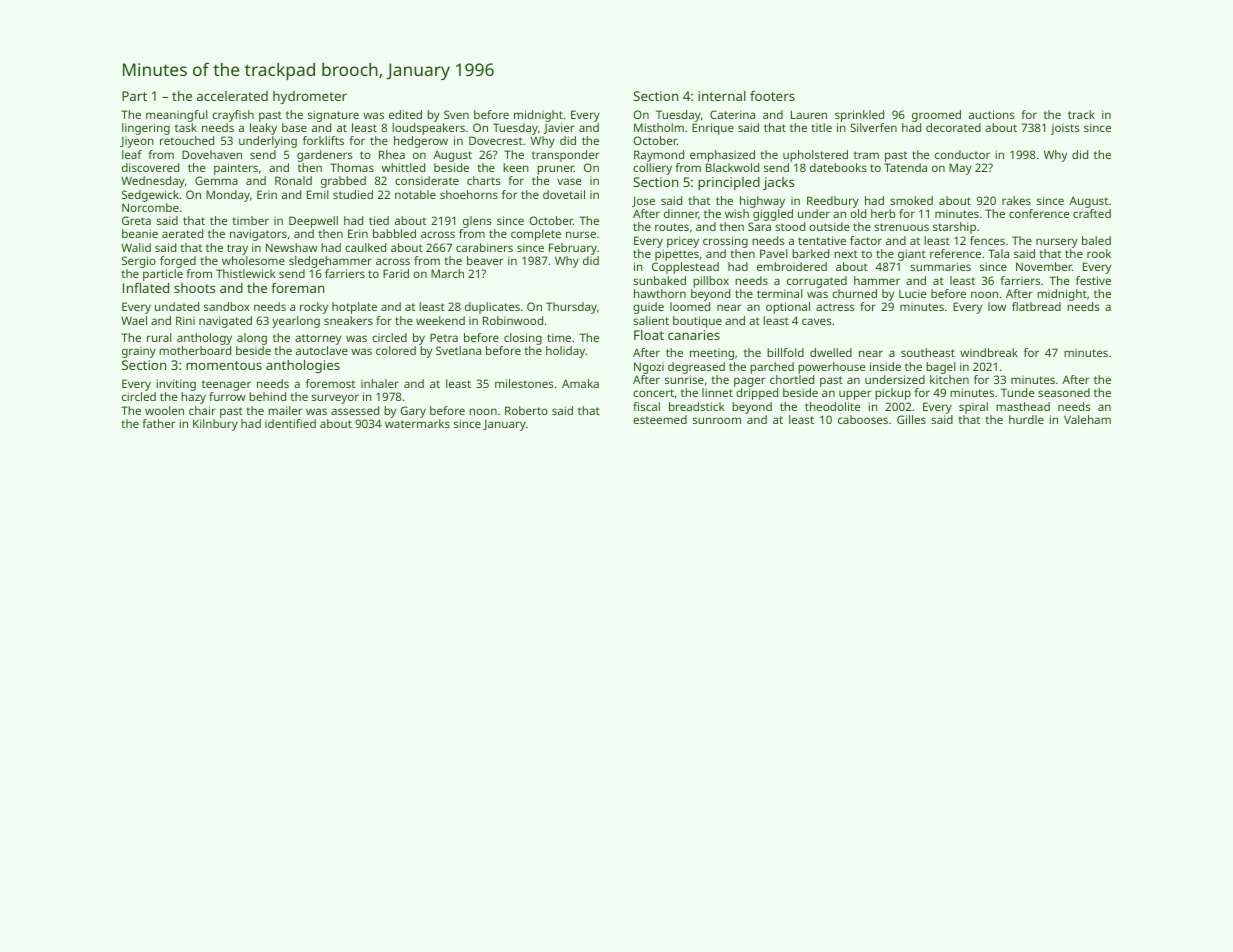 The width and height of the screenshot is (1233, 952). What do you see at coordinates (354, 308) in the screenshot?
I see `hotplate` at bounding box center [354, 308].
